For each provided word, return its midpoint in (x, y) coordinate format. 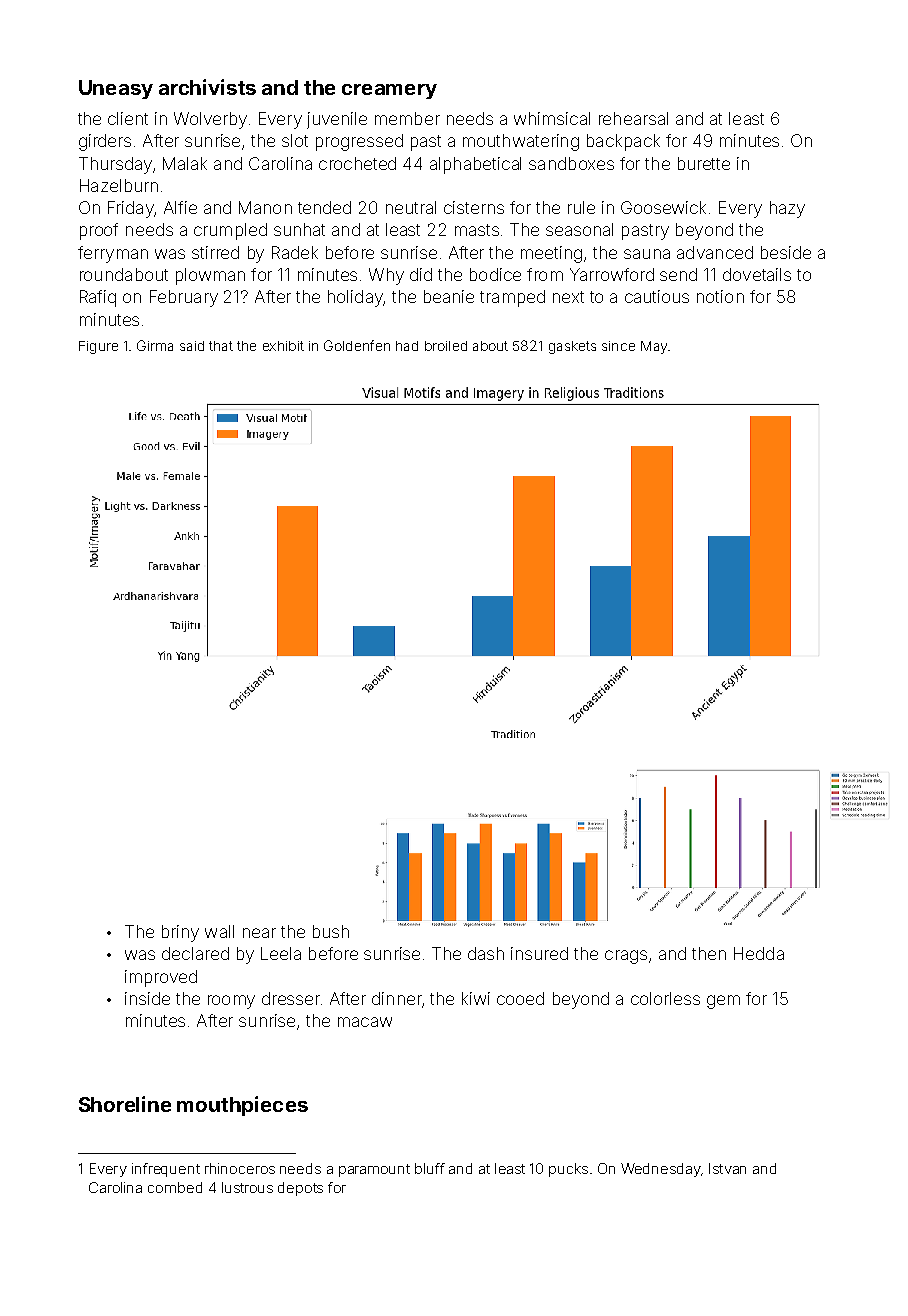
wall (219, 931)
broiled (446, 346)
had (407, 346)
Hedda (759, 953)
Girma (155, 345)
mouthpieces (242, 1106)
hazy (787, 209)
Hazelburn (119, 185)
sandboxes (571, 163)
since (618, 346)
